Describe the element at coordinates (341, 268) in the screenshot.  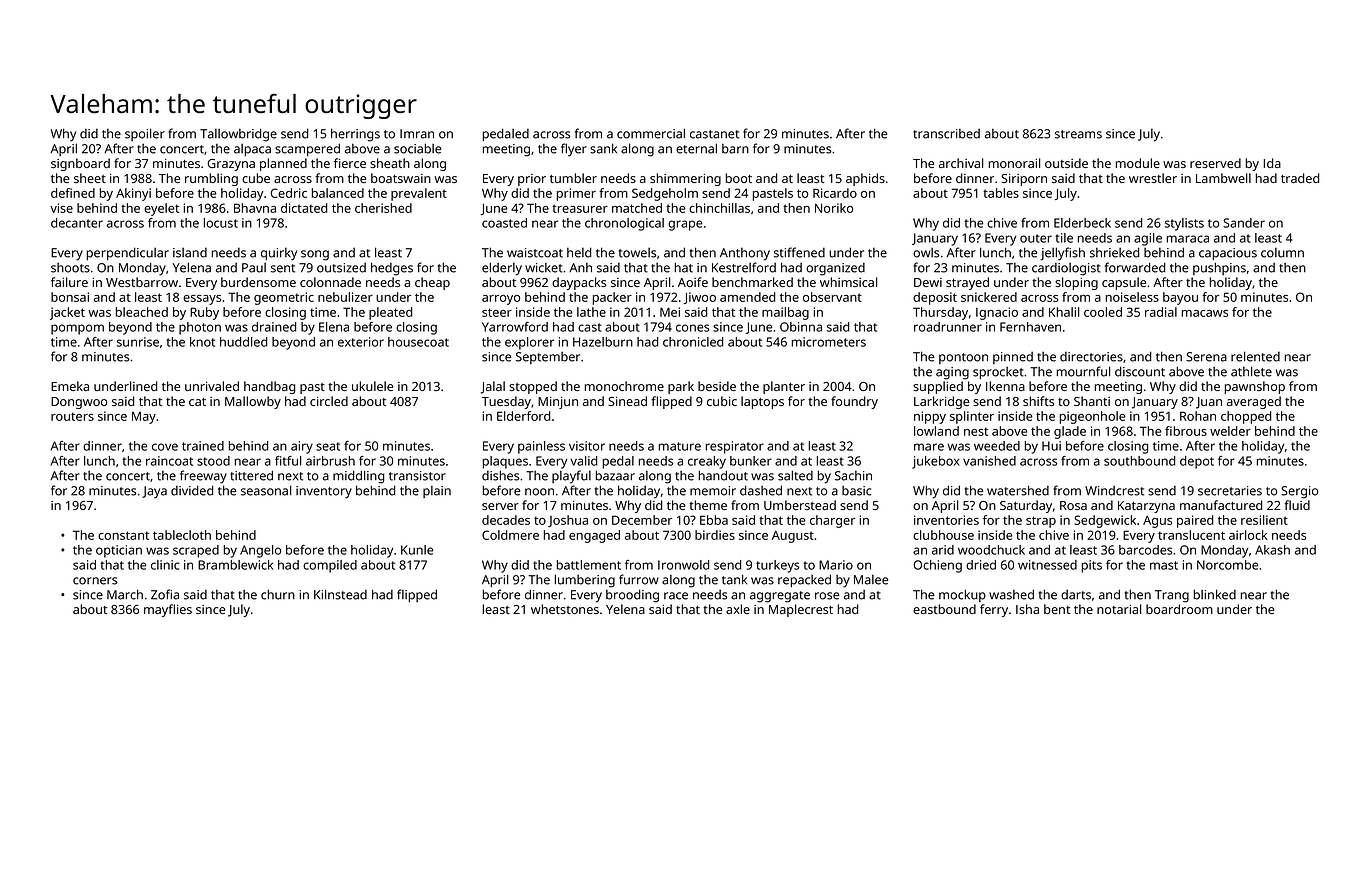
I see `outsized` at that location.
